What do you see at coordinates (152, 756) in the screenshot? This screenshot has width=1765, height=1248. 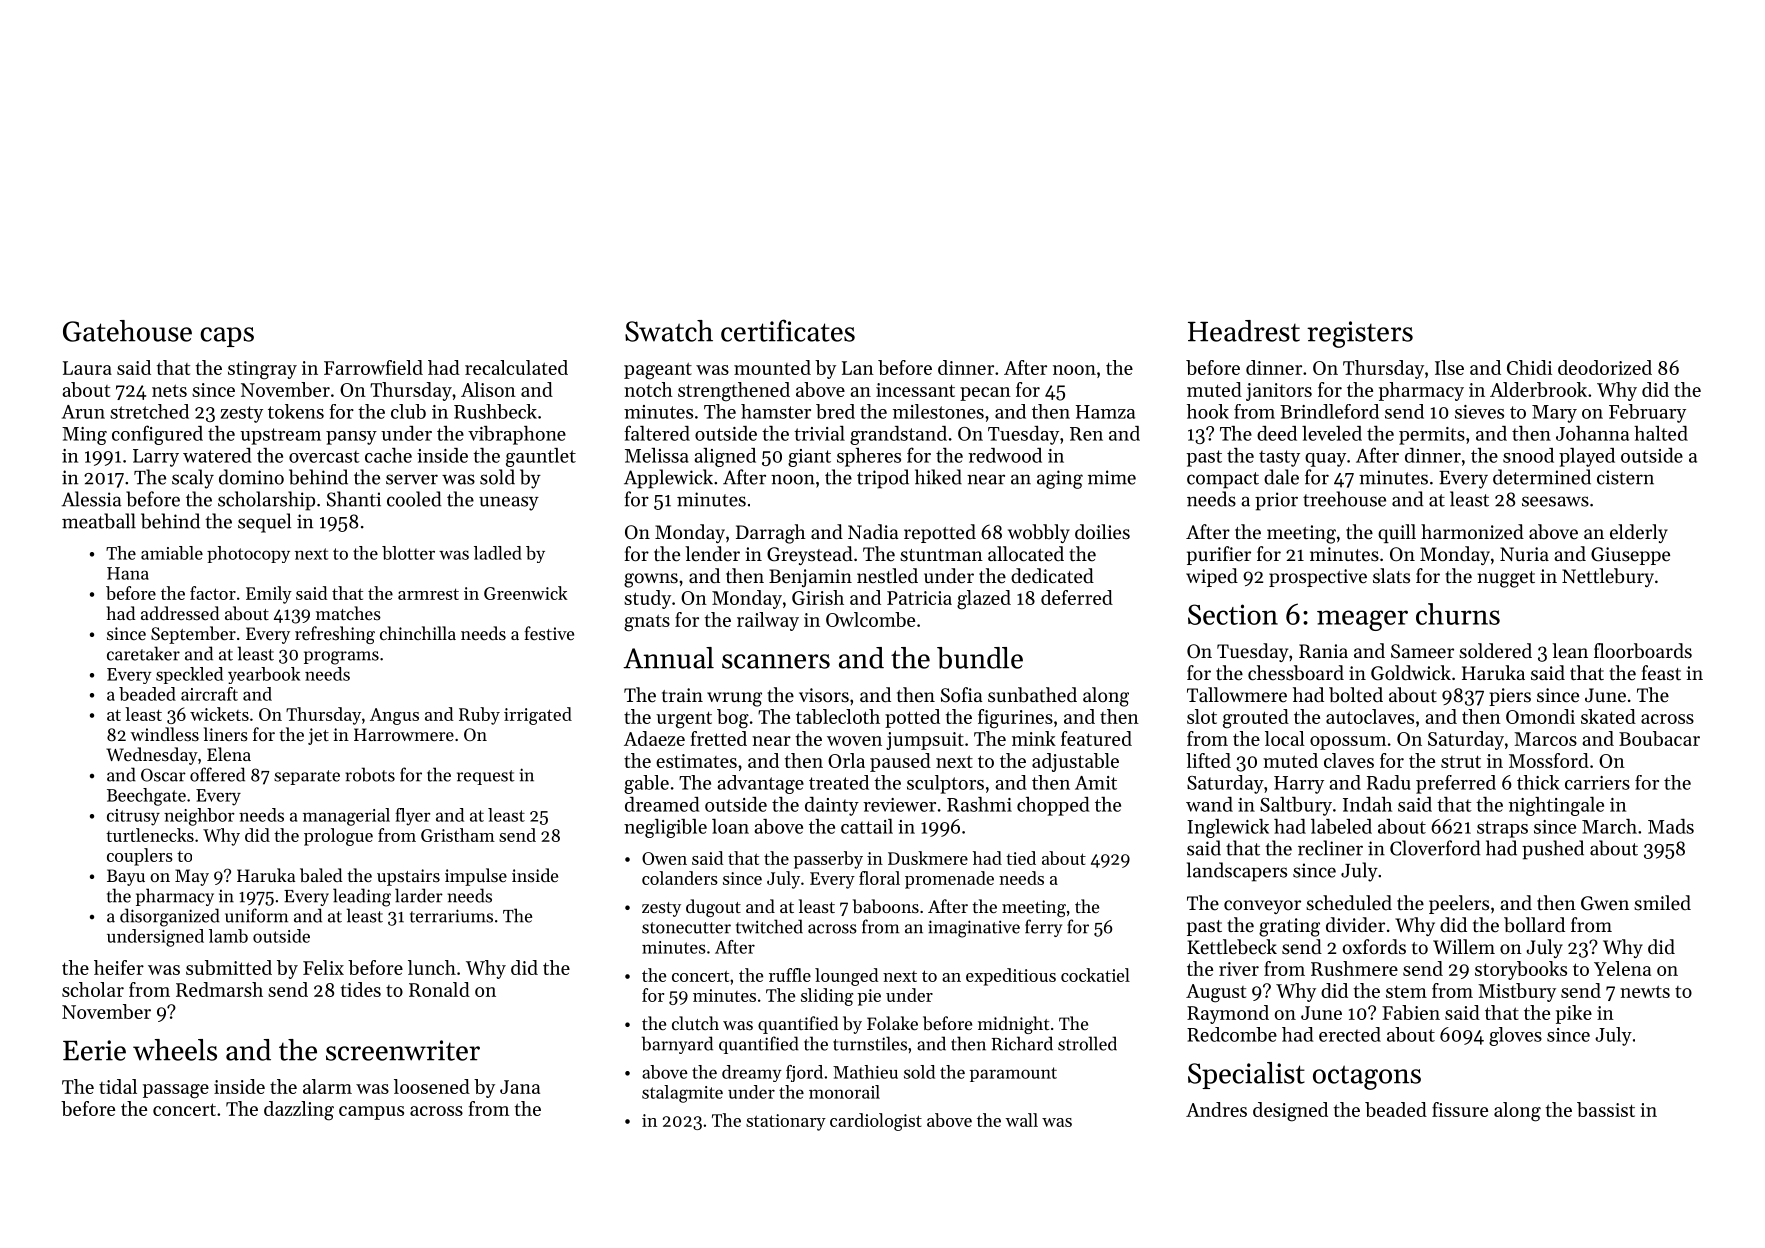 I see `Wednesday` at bounding box center [152, 756].
